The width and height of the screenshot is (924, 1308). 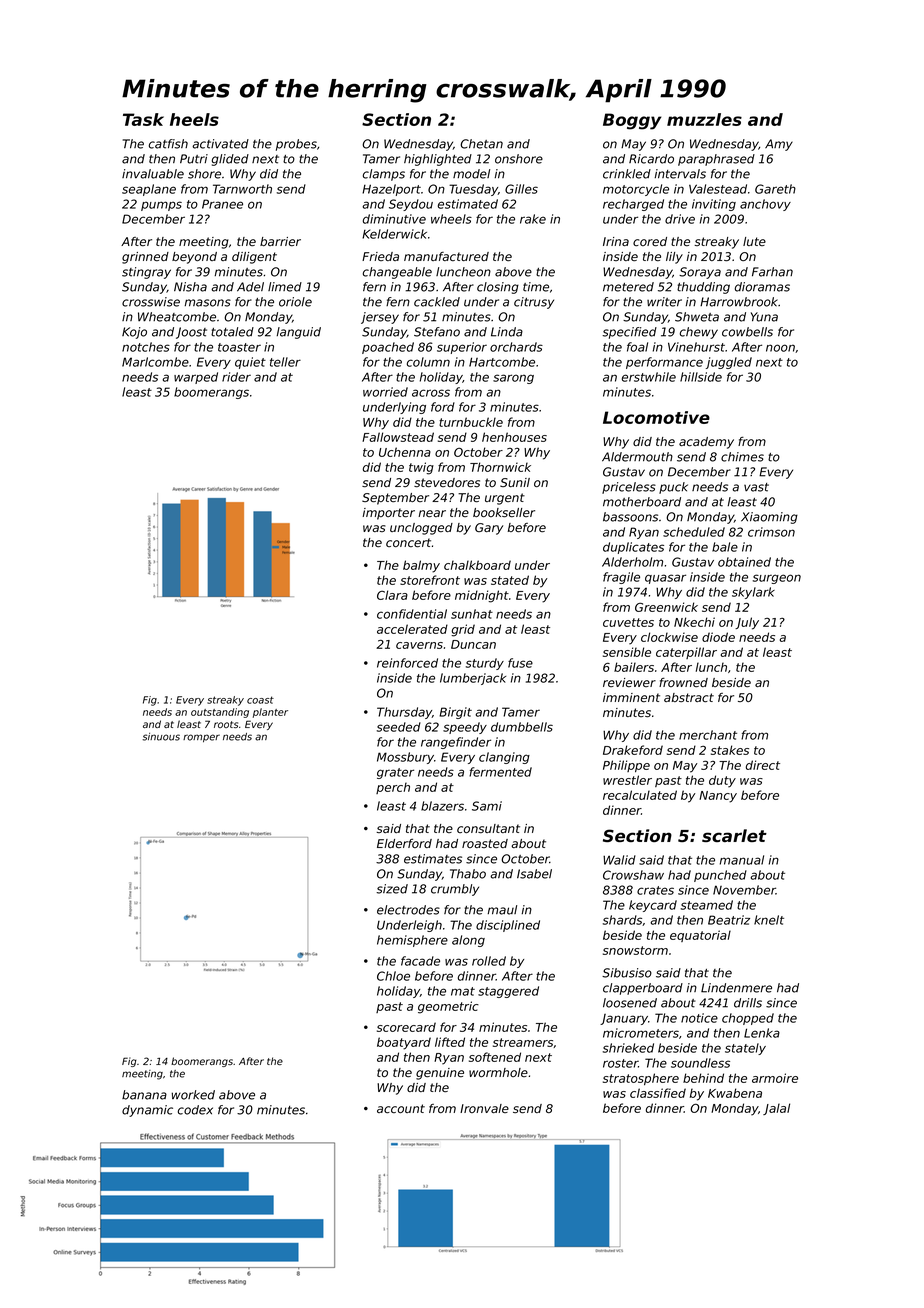 I want to click on Task, so click(x=143, y=119).
